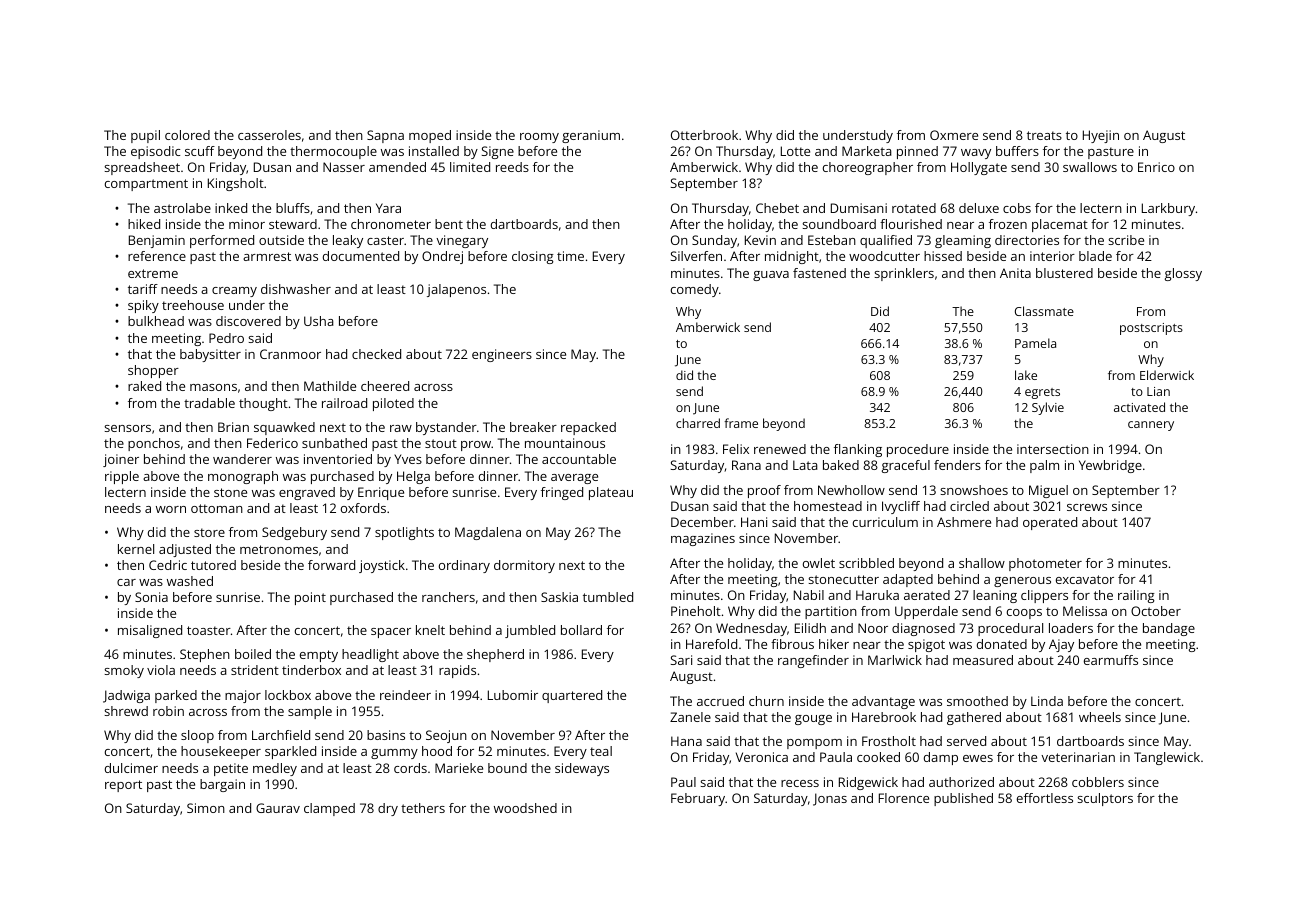  What do you see at coordinates (976, 154) in the image?
I see `wavy` at bounding box center [976, 154].
